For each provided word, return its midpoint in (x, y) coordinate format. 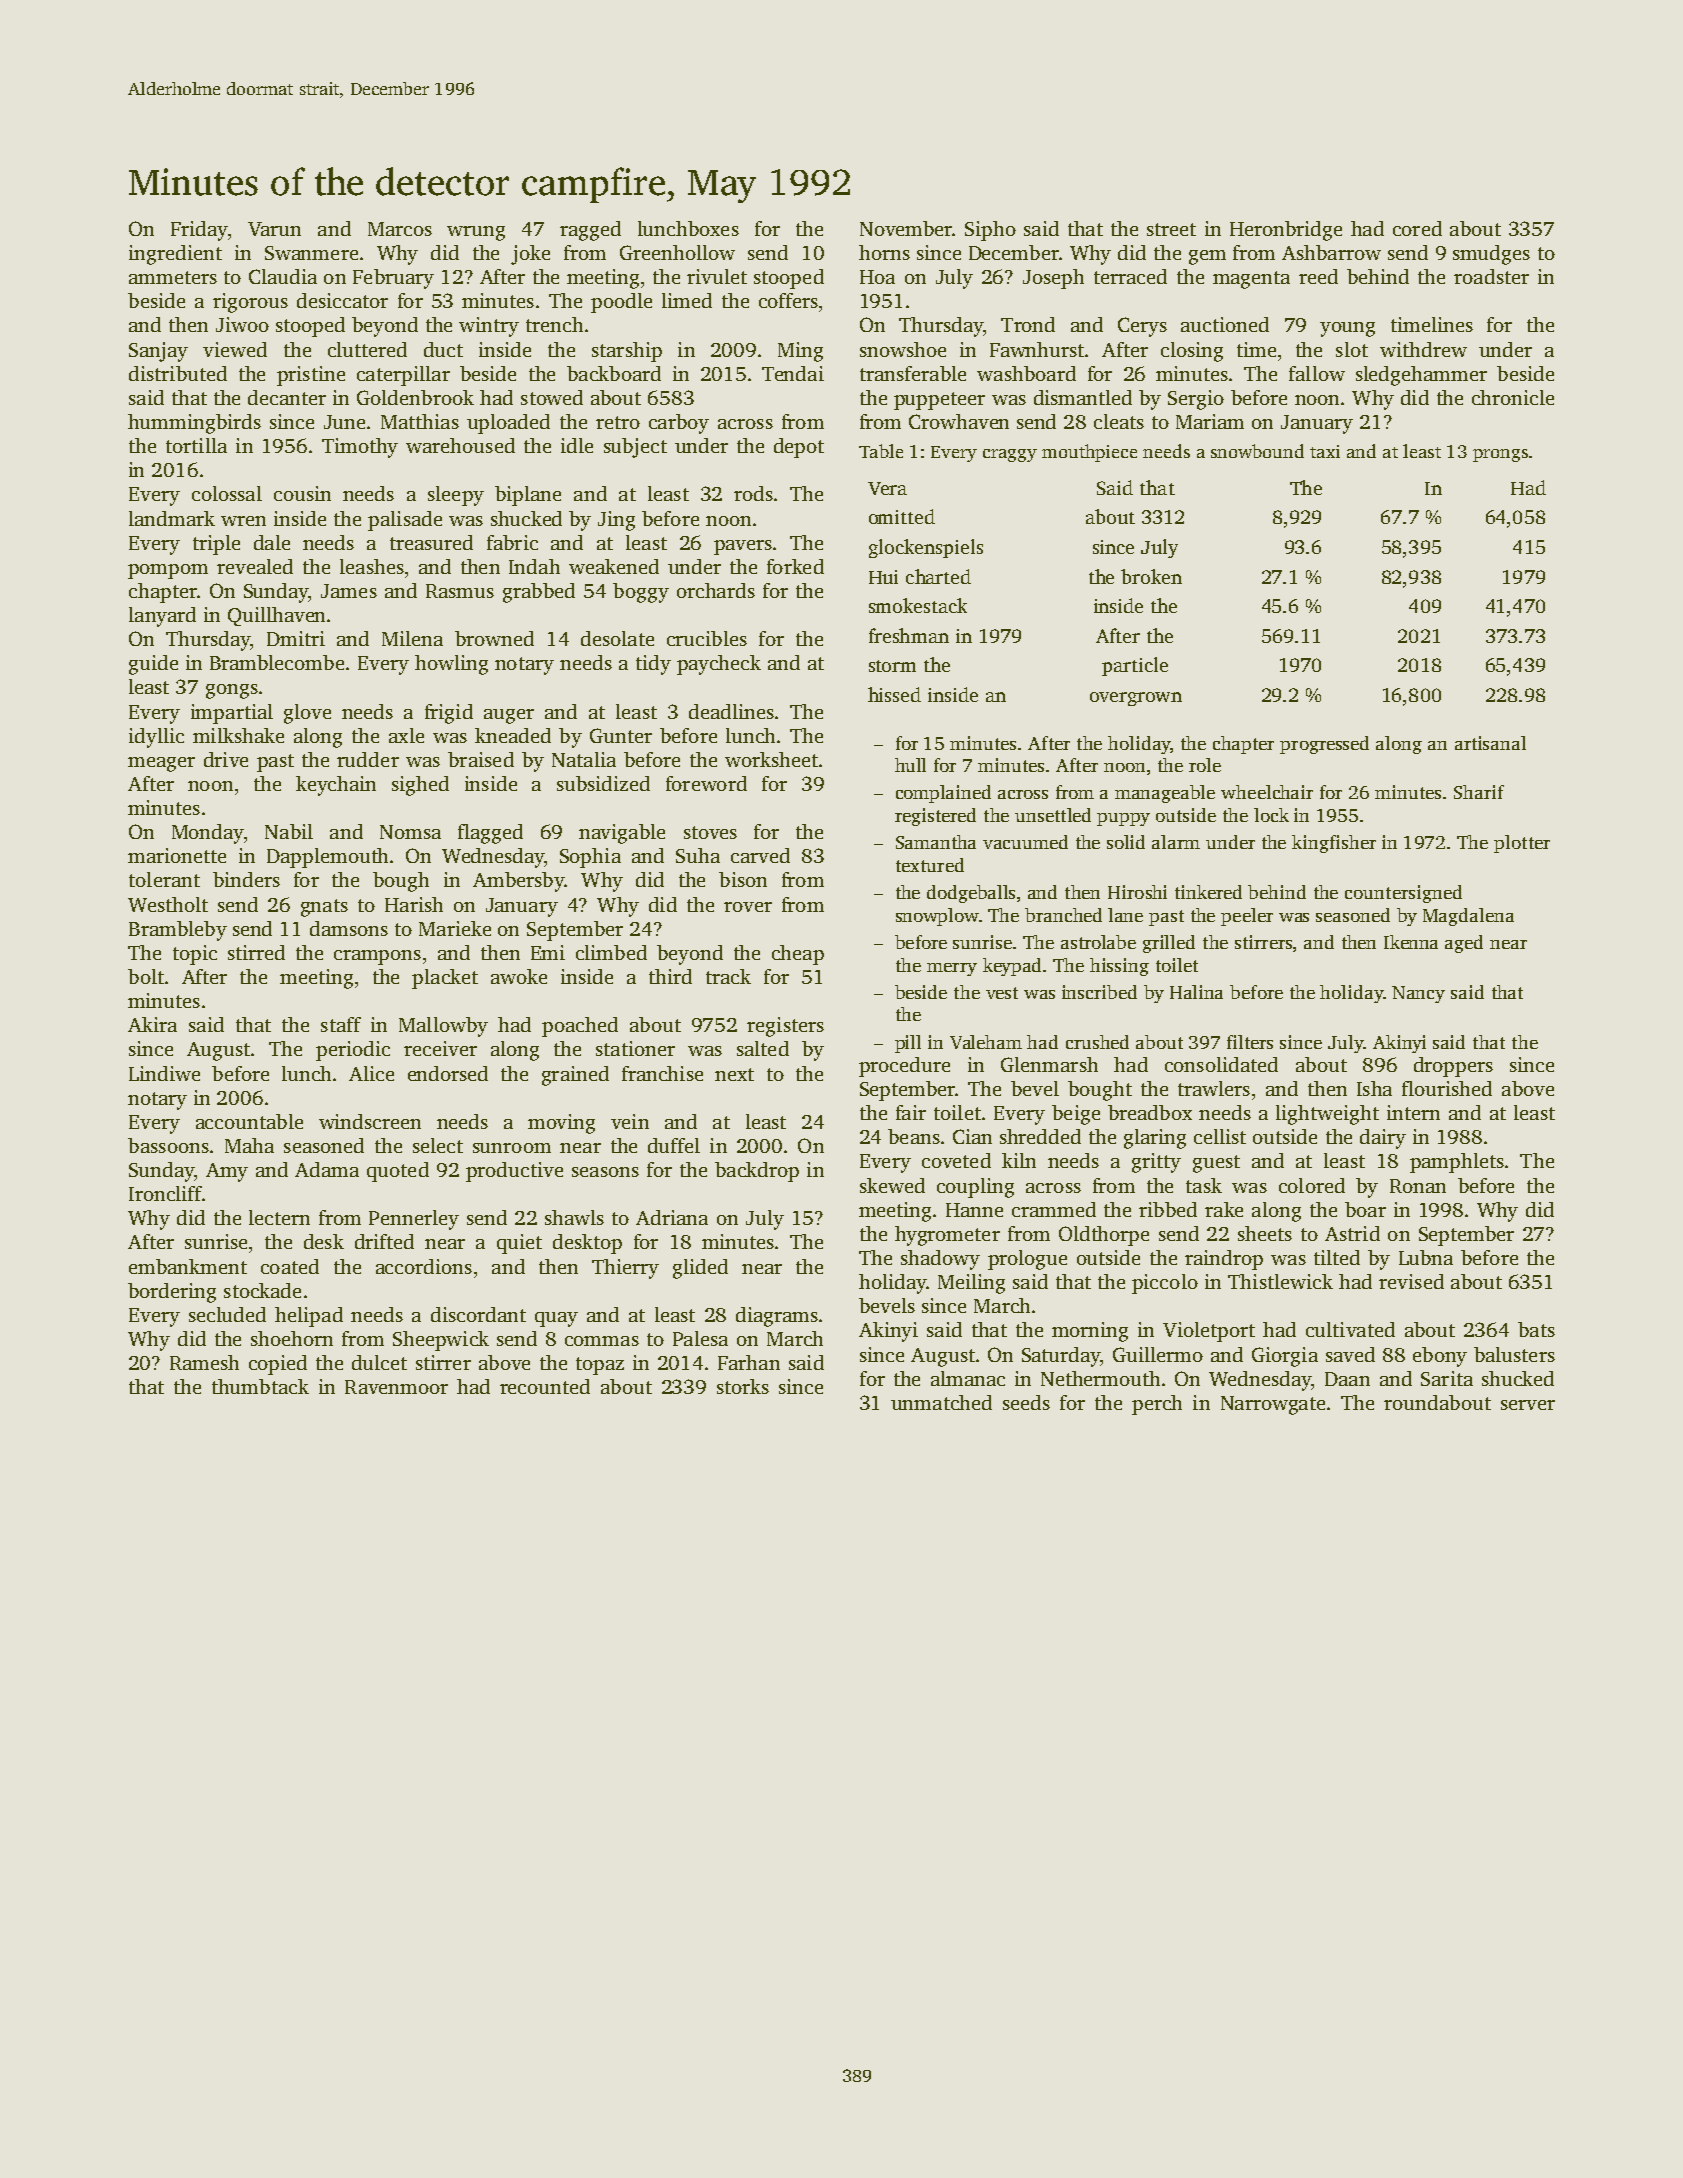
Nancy (1418, 994)
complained (943, 794)
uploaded (508, 424)
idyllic (156, 738)
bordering (172, 1293)
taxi (1325, 451)
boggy (641, 593)
